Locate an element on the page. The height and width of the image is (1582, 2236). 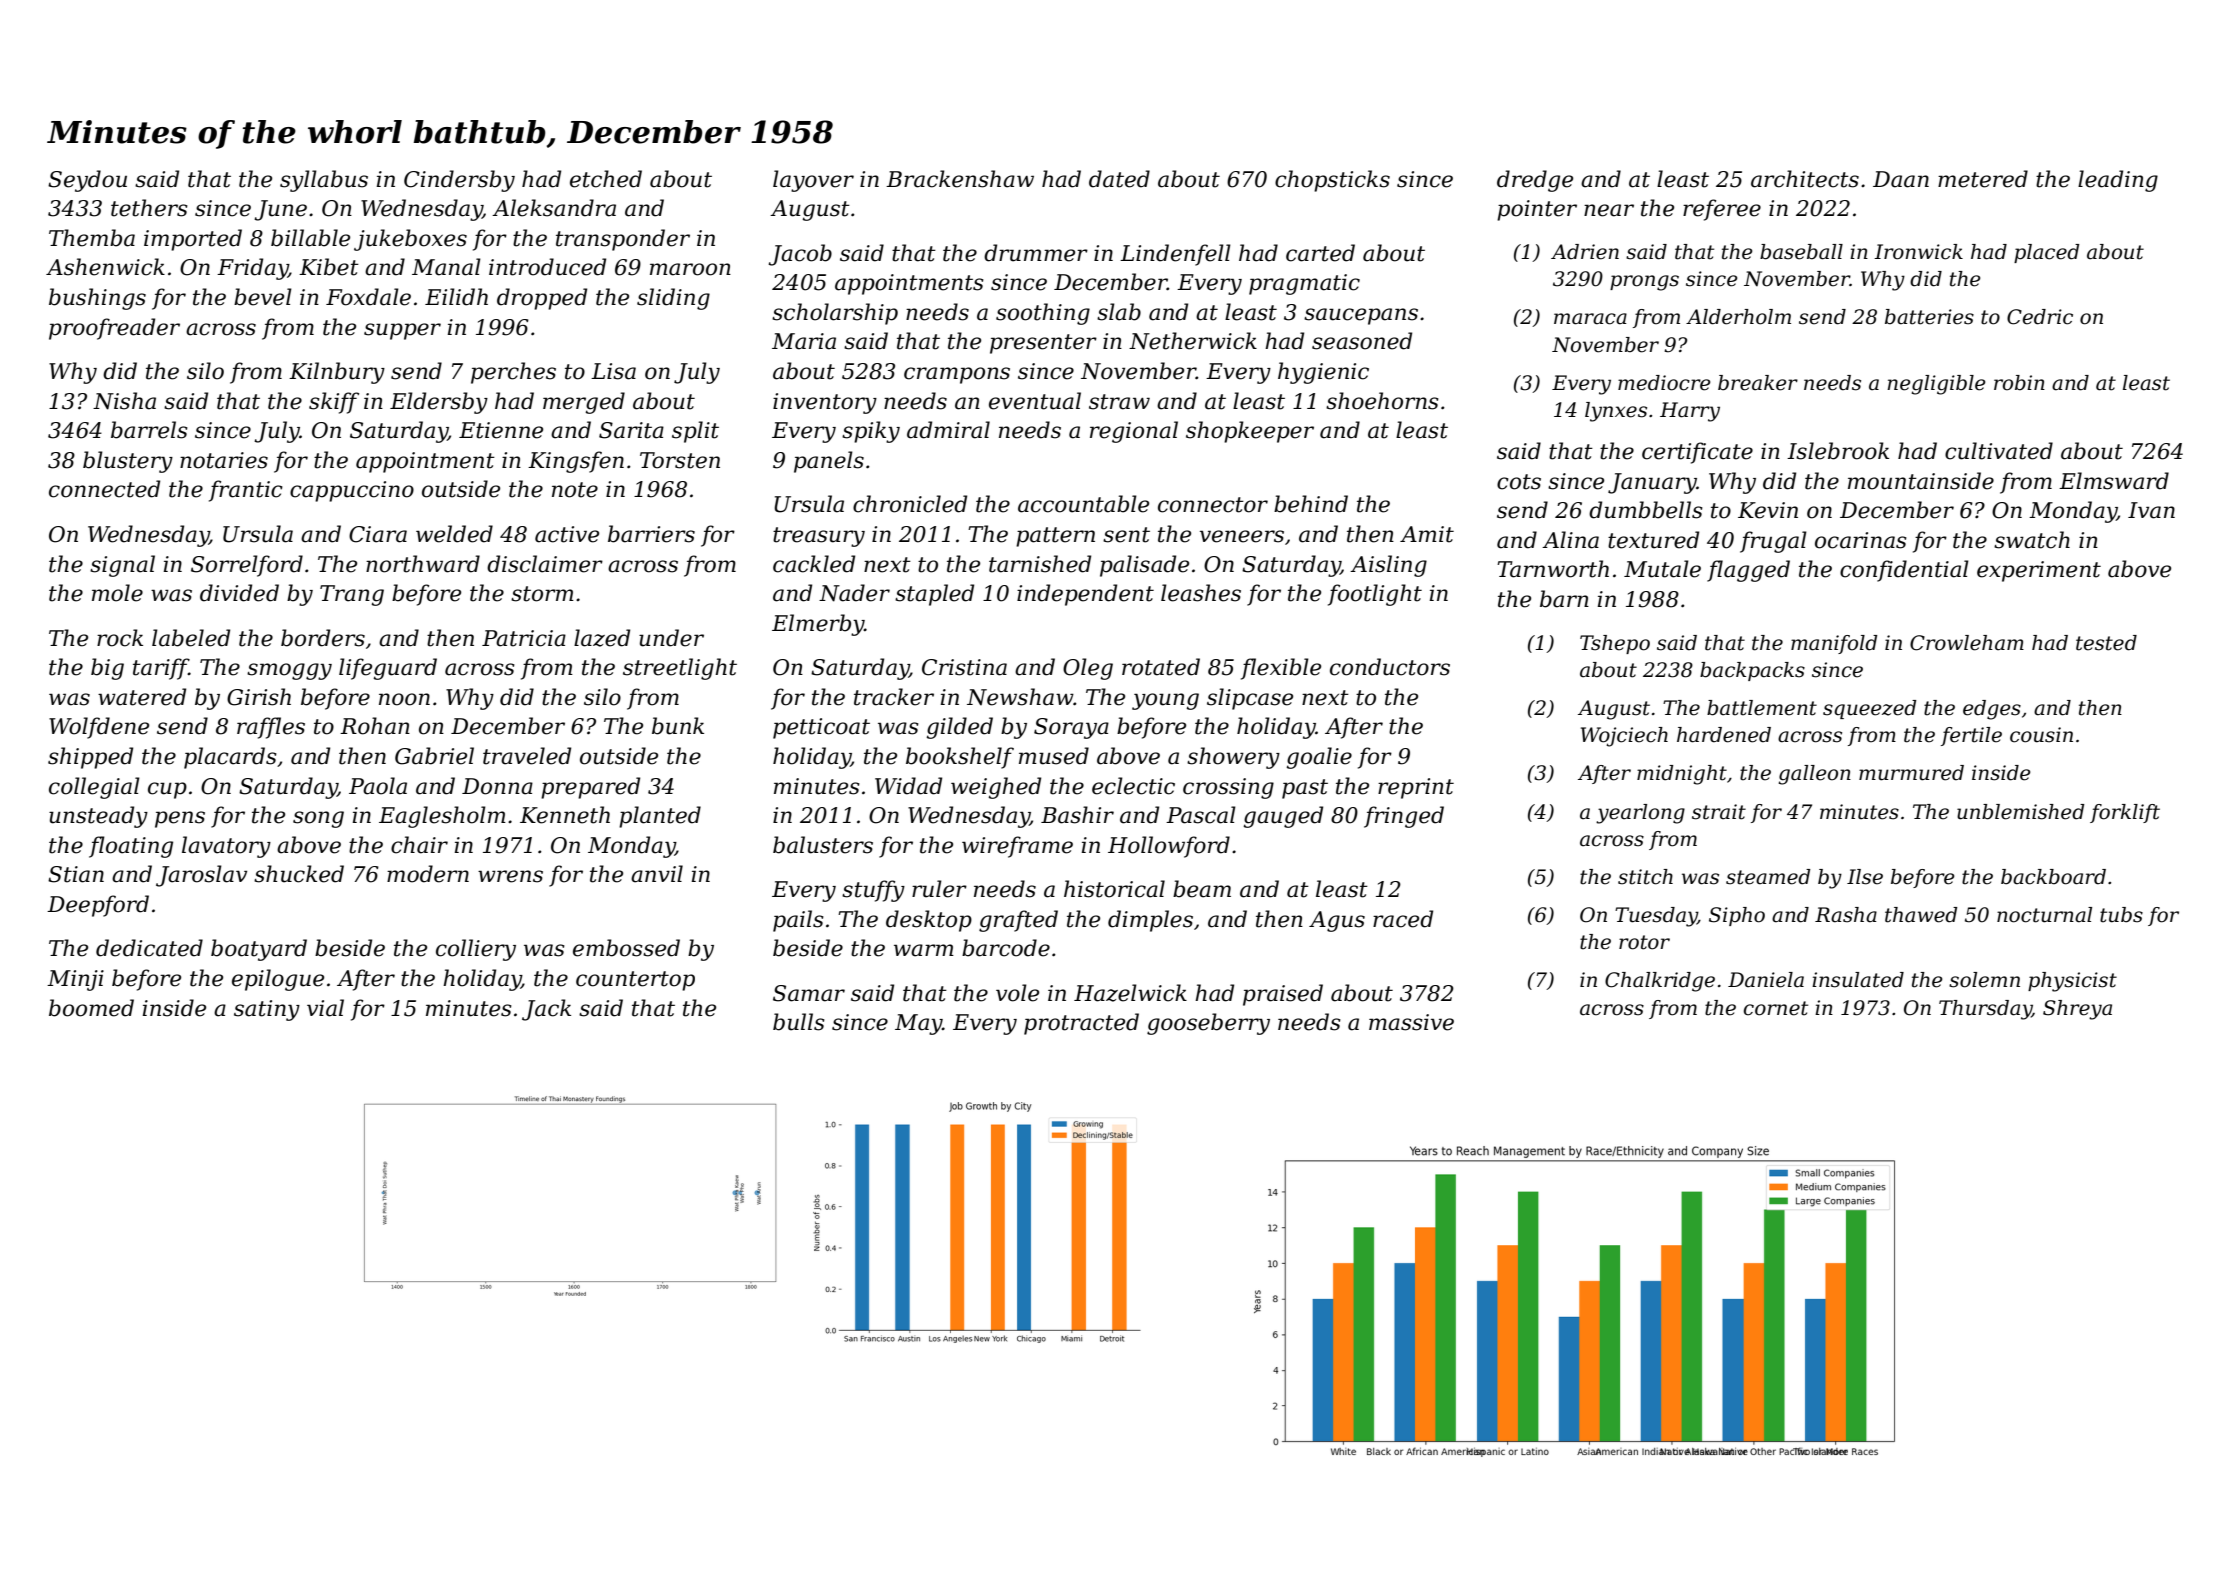
raffles is located at coordinates (271, 728).
